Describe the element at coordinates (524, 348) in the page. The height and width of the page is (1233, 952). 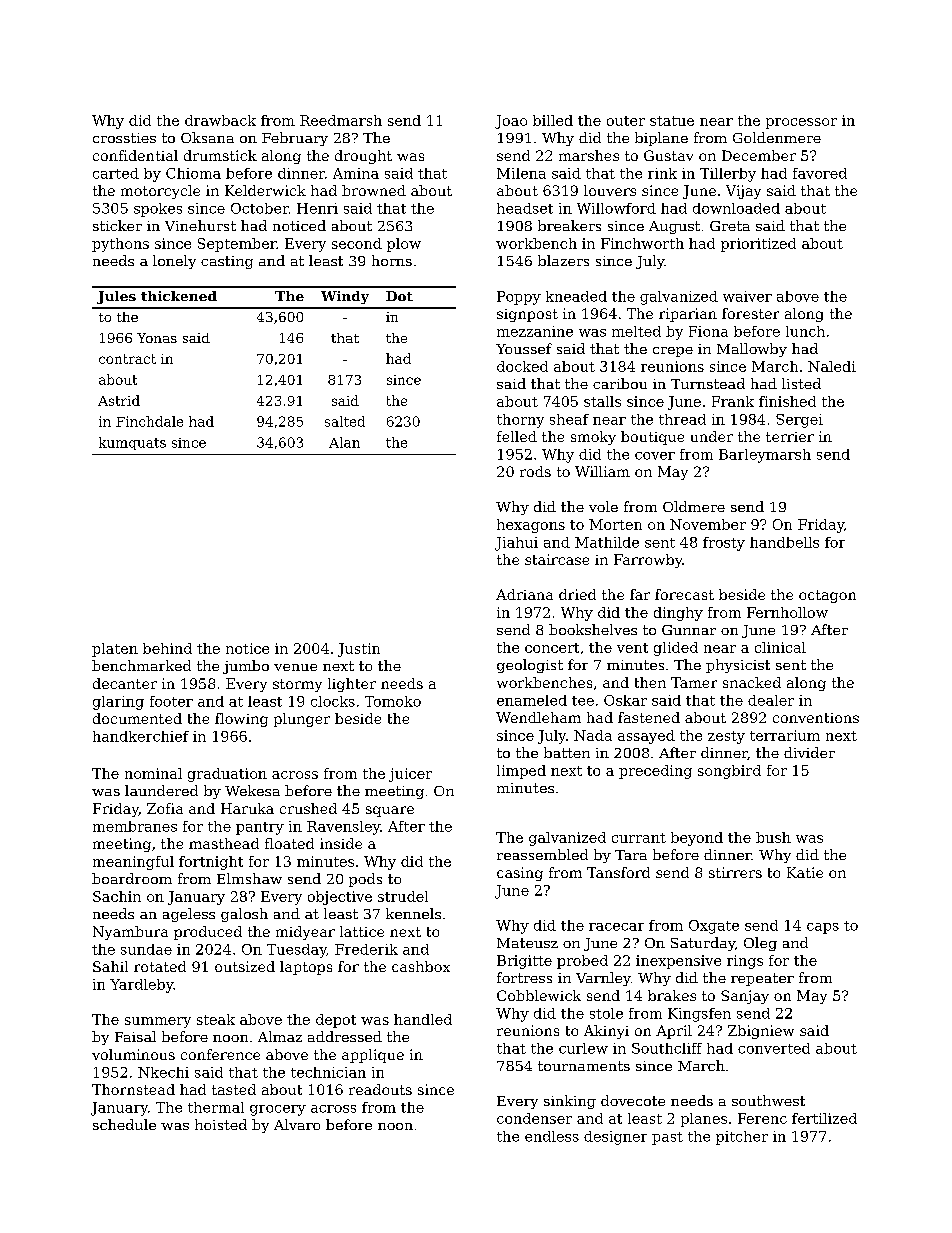
I see `Youssef` at that location.
